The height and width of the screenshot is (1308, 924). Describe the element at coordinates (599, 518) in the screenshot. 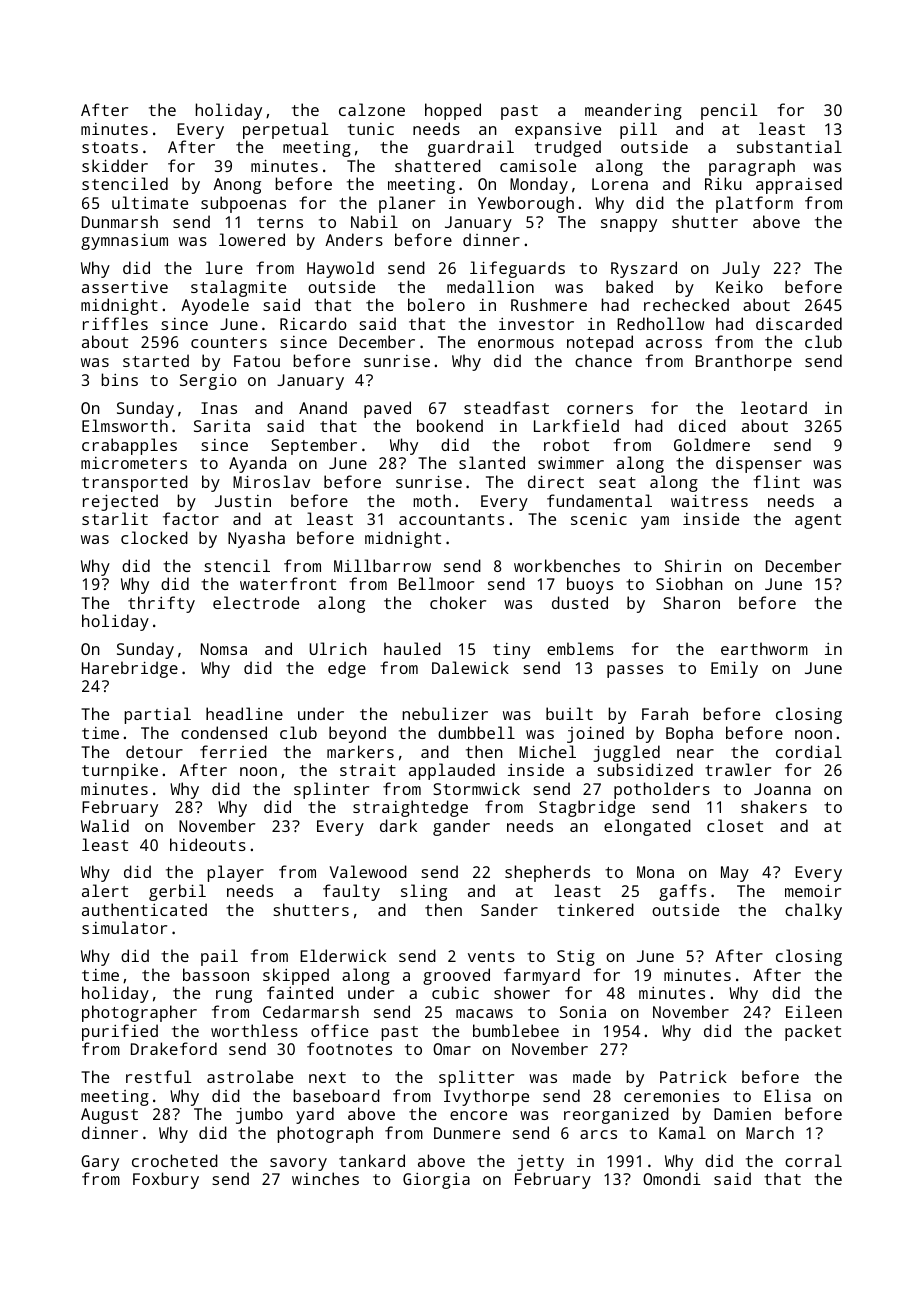

I see `scenic` at that location.
